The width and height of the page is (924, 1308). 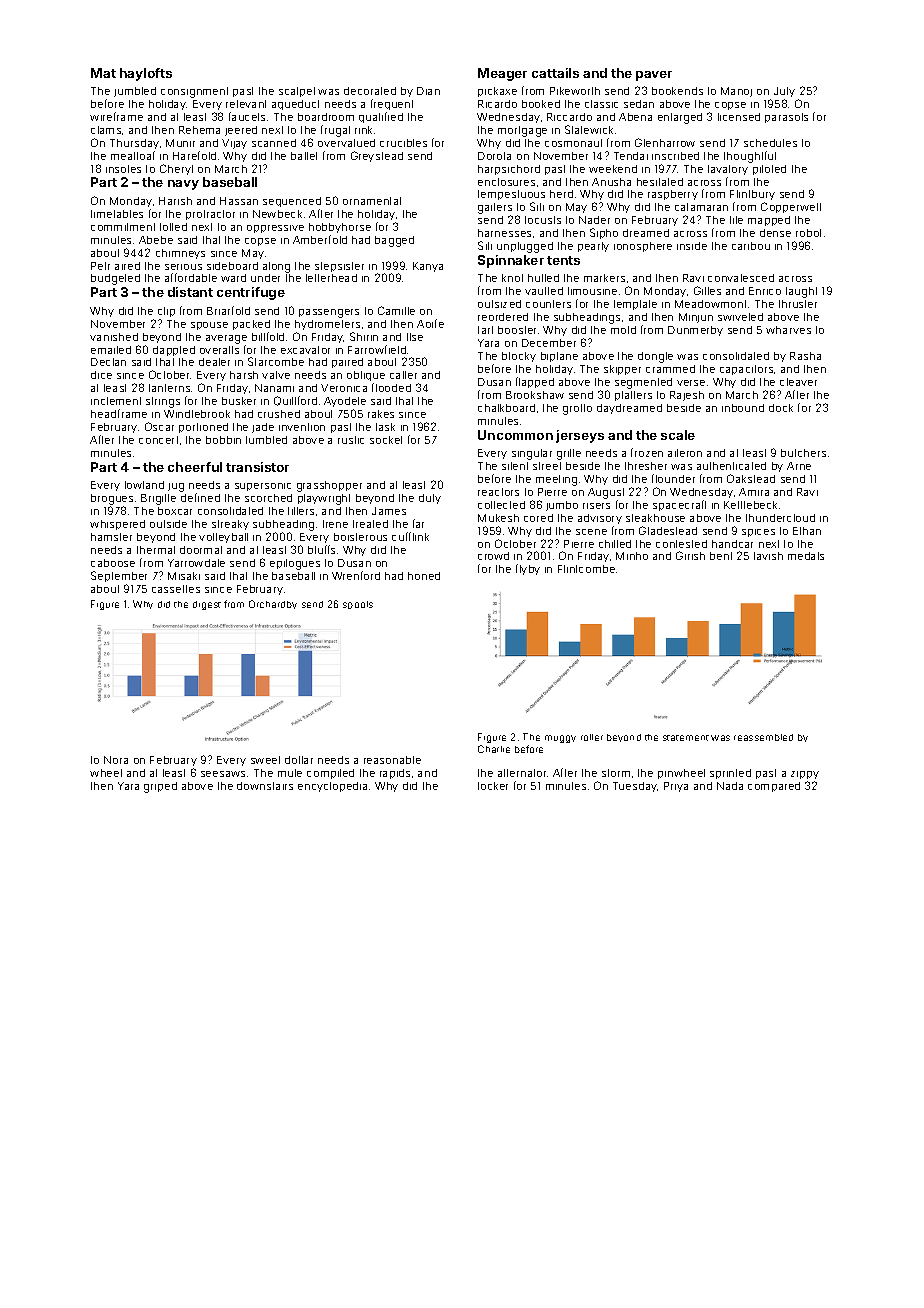 I want to click on honed, so click(x=424, y=576).
